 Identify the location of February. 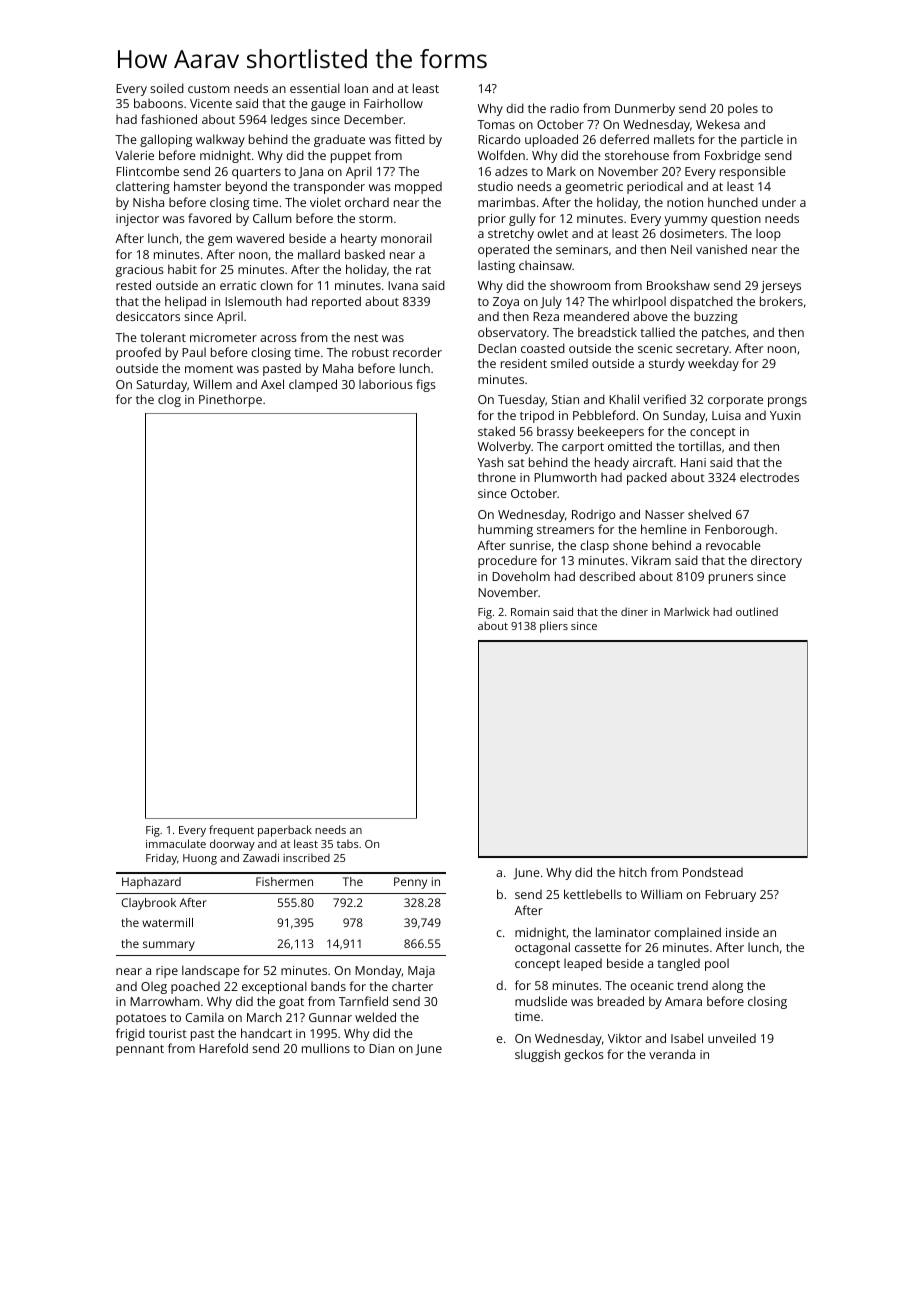
(730, 895).
